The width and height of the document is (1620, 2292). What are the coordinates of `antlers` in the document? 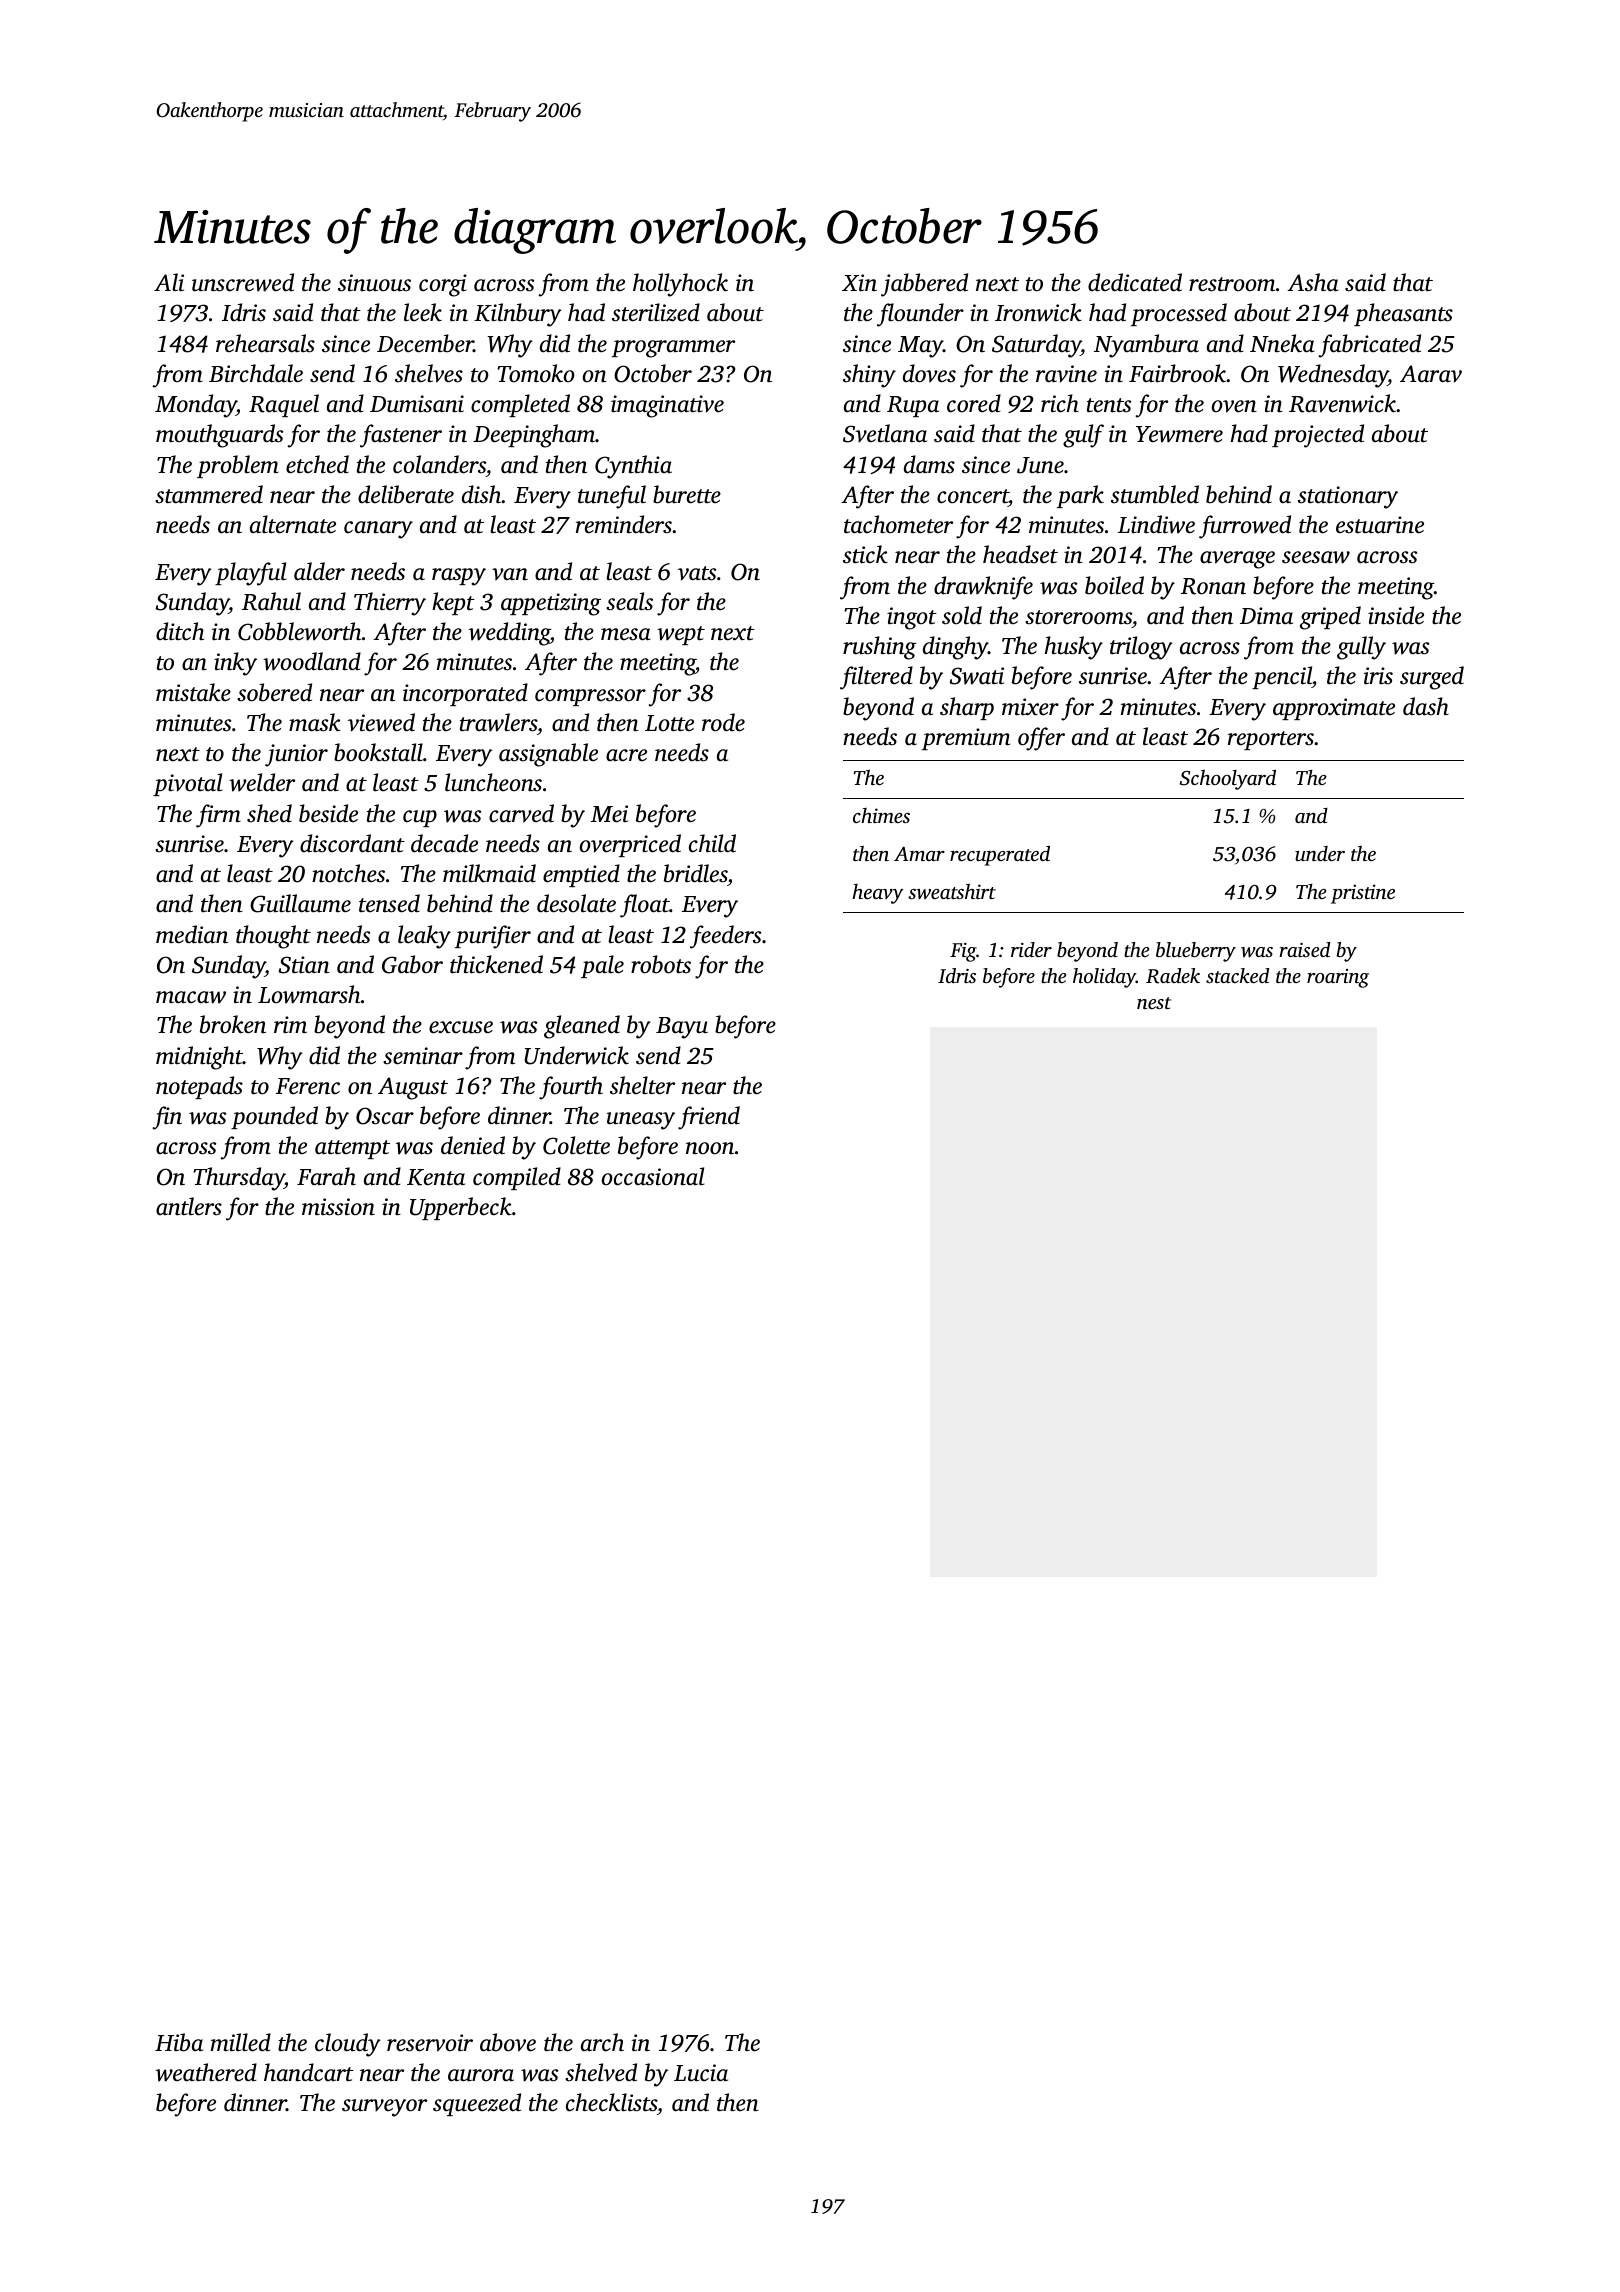 It's located at (189, 1206).
